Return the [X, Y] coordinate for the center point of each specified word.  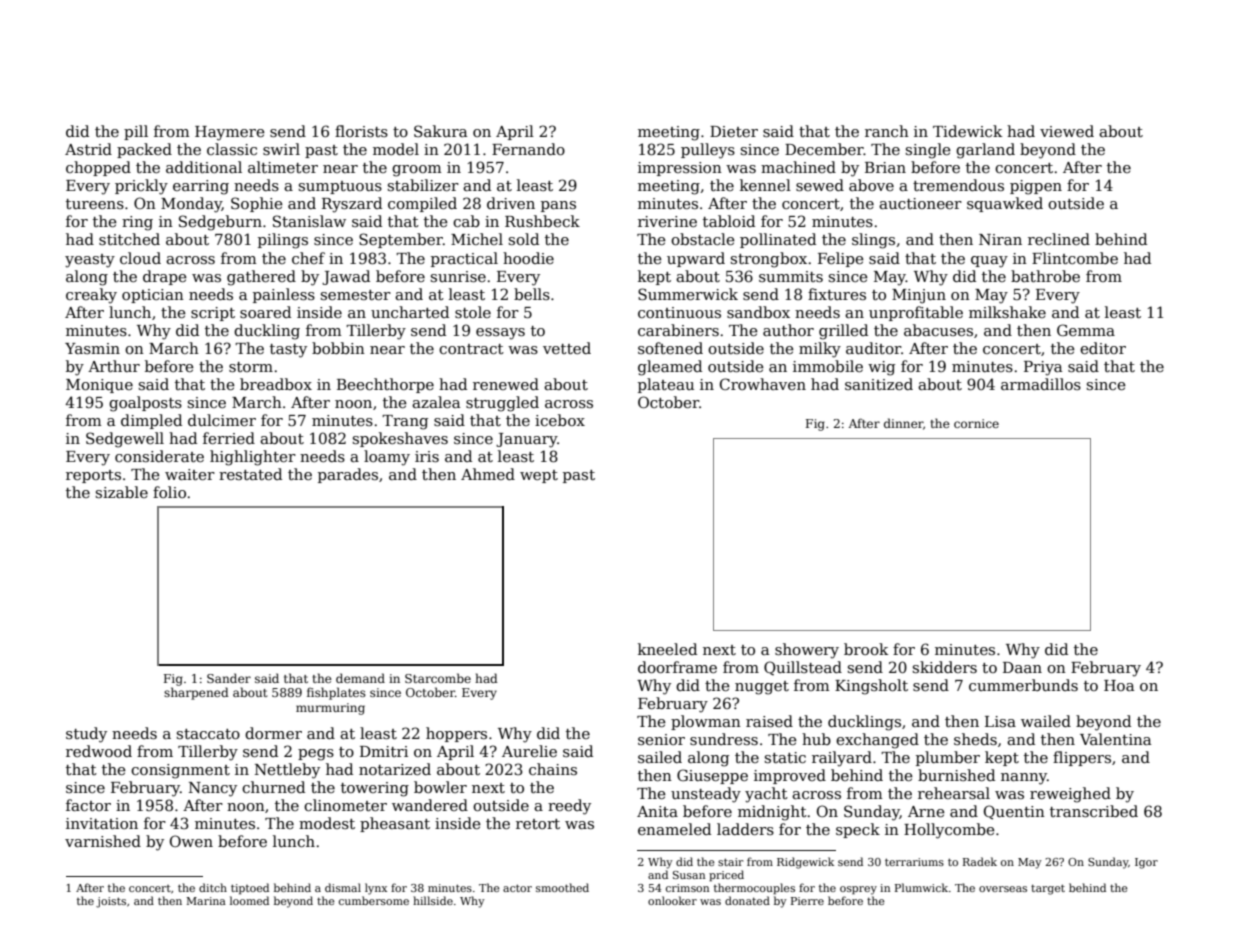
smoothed [562, 887]
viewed [1067, 131]
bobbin [338, 348]
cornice [976, 423]
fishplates [336, 693]
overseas [1003, 889]
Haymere [230, 133]
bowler [440, 787]
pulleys [708, 151]
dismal [343, 887]
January [526, 440]
